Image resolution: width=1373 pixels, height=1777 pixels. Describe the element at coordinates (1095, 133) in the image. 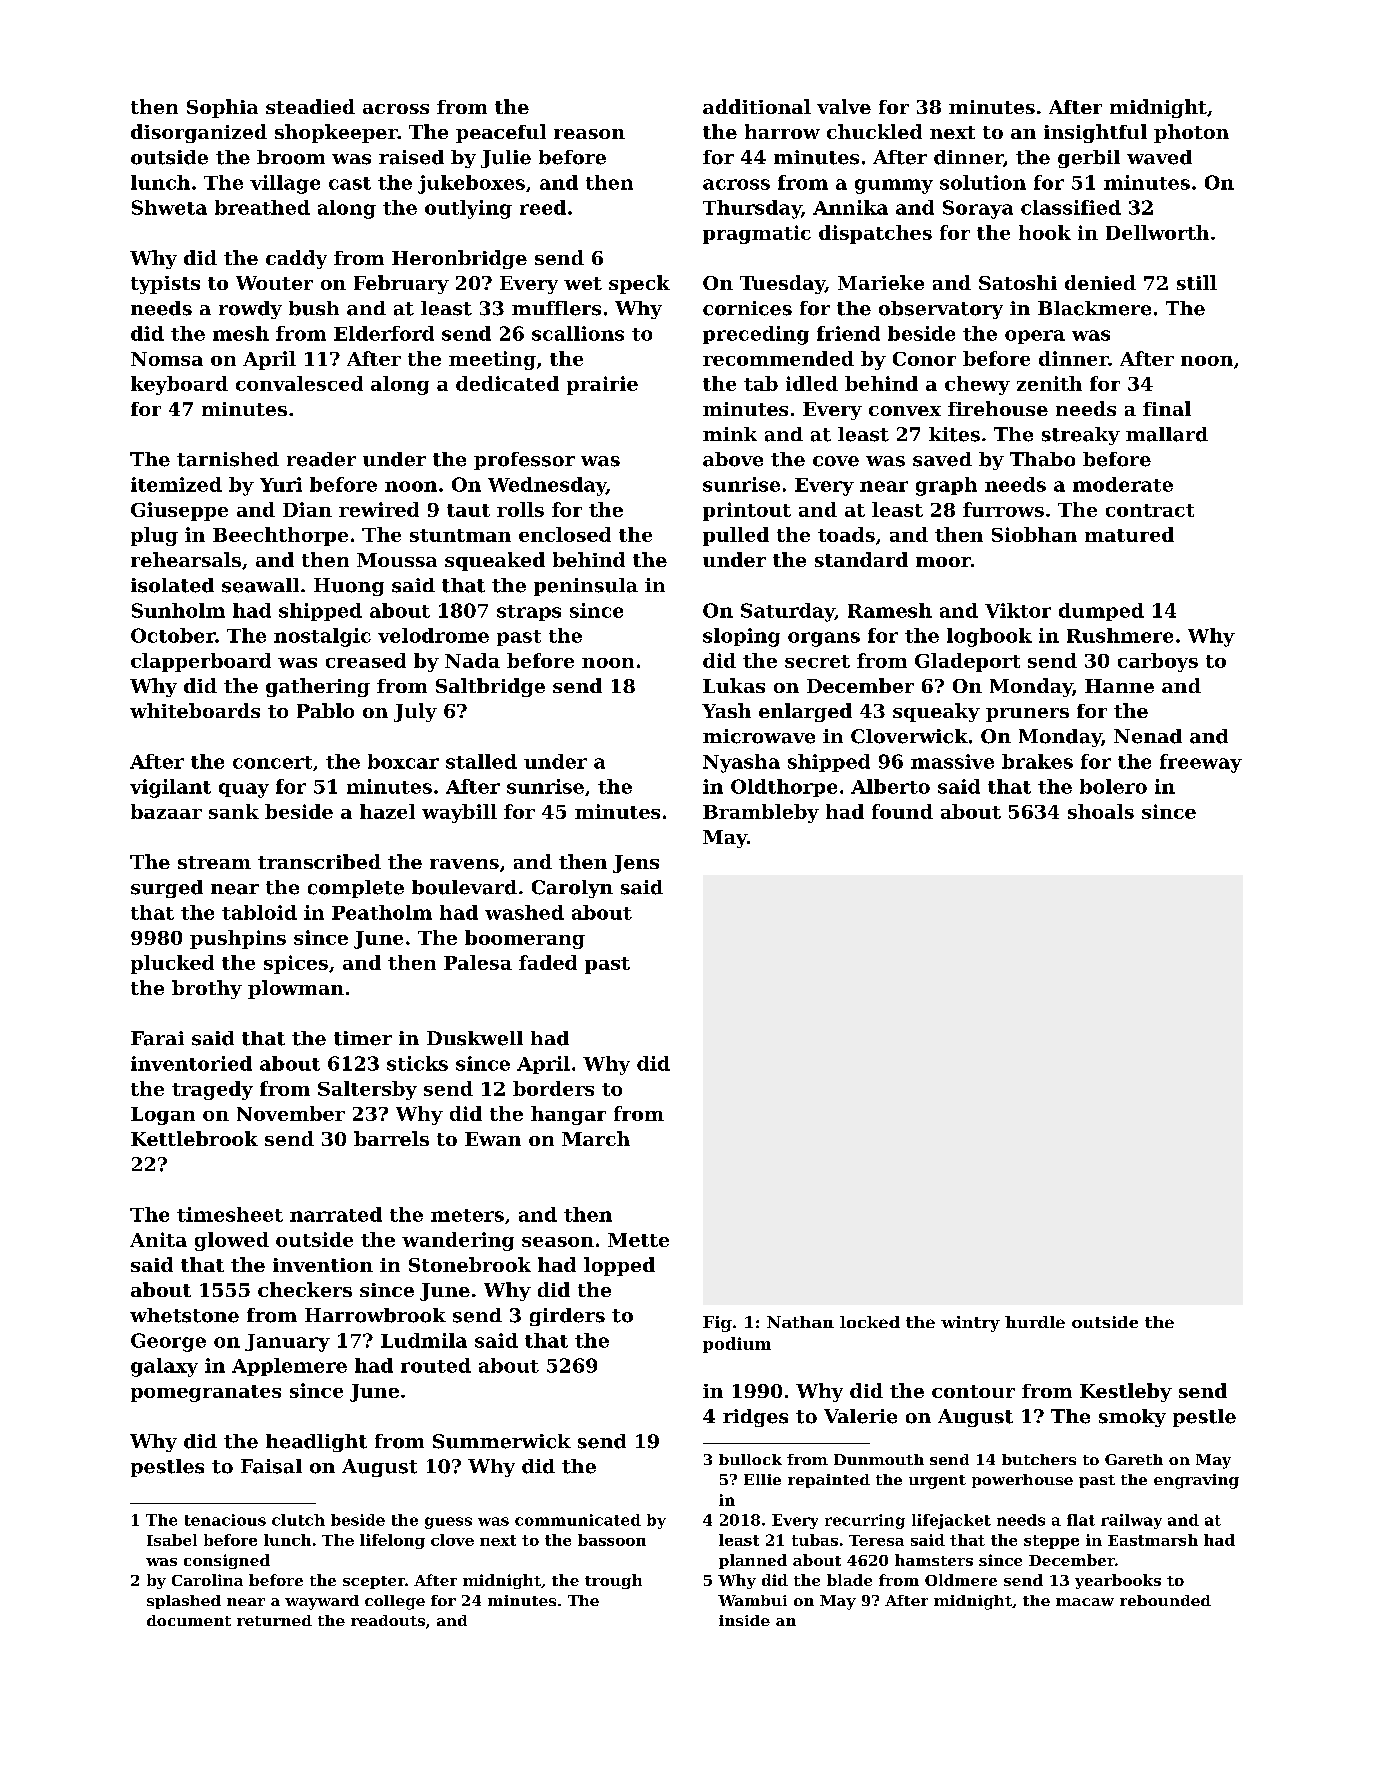

I see `insightful` at that location.
